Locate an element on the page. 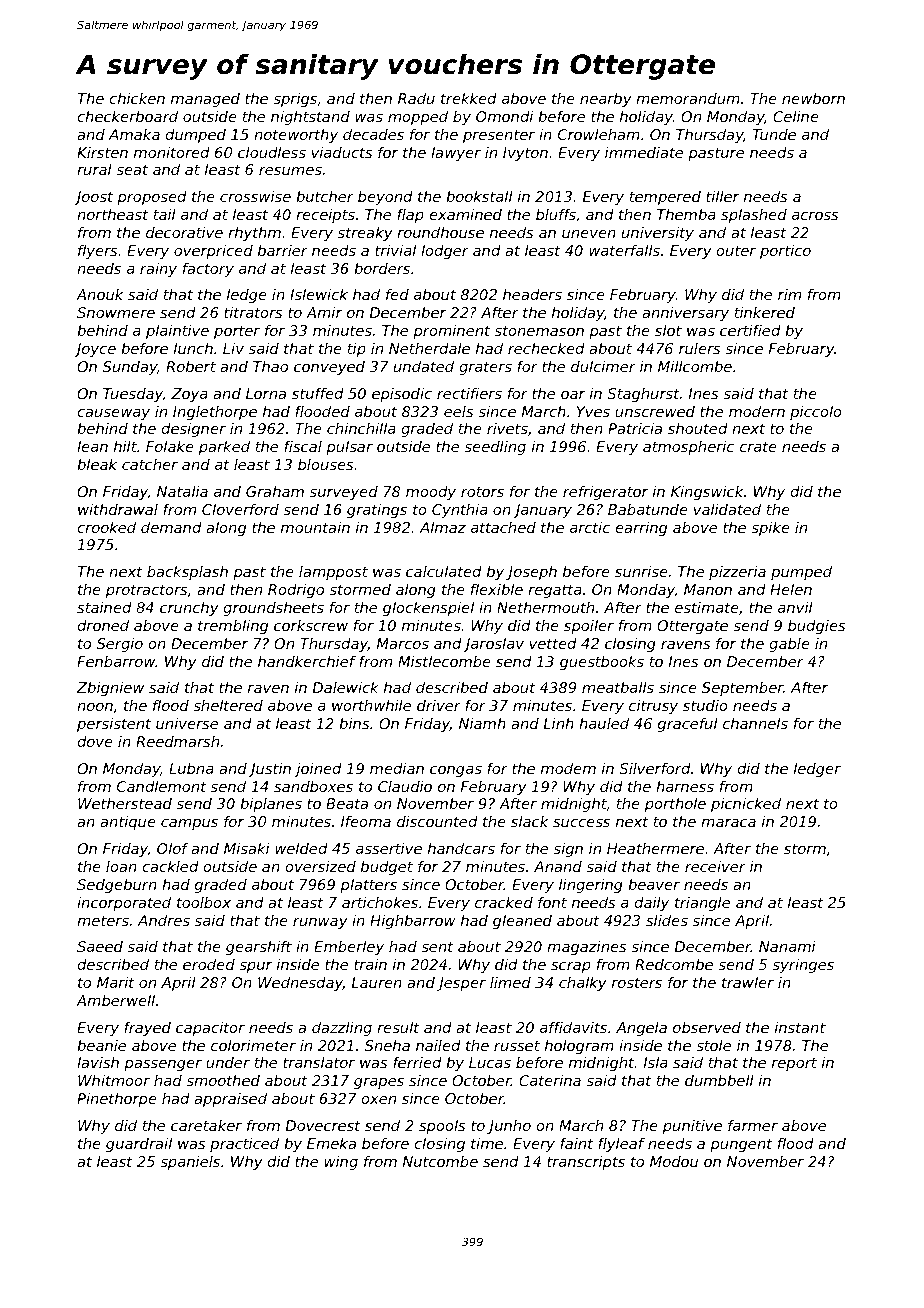  prominent is located at coordinates (451, 332).
